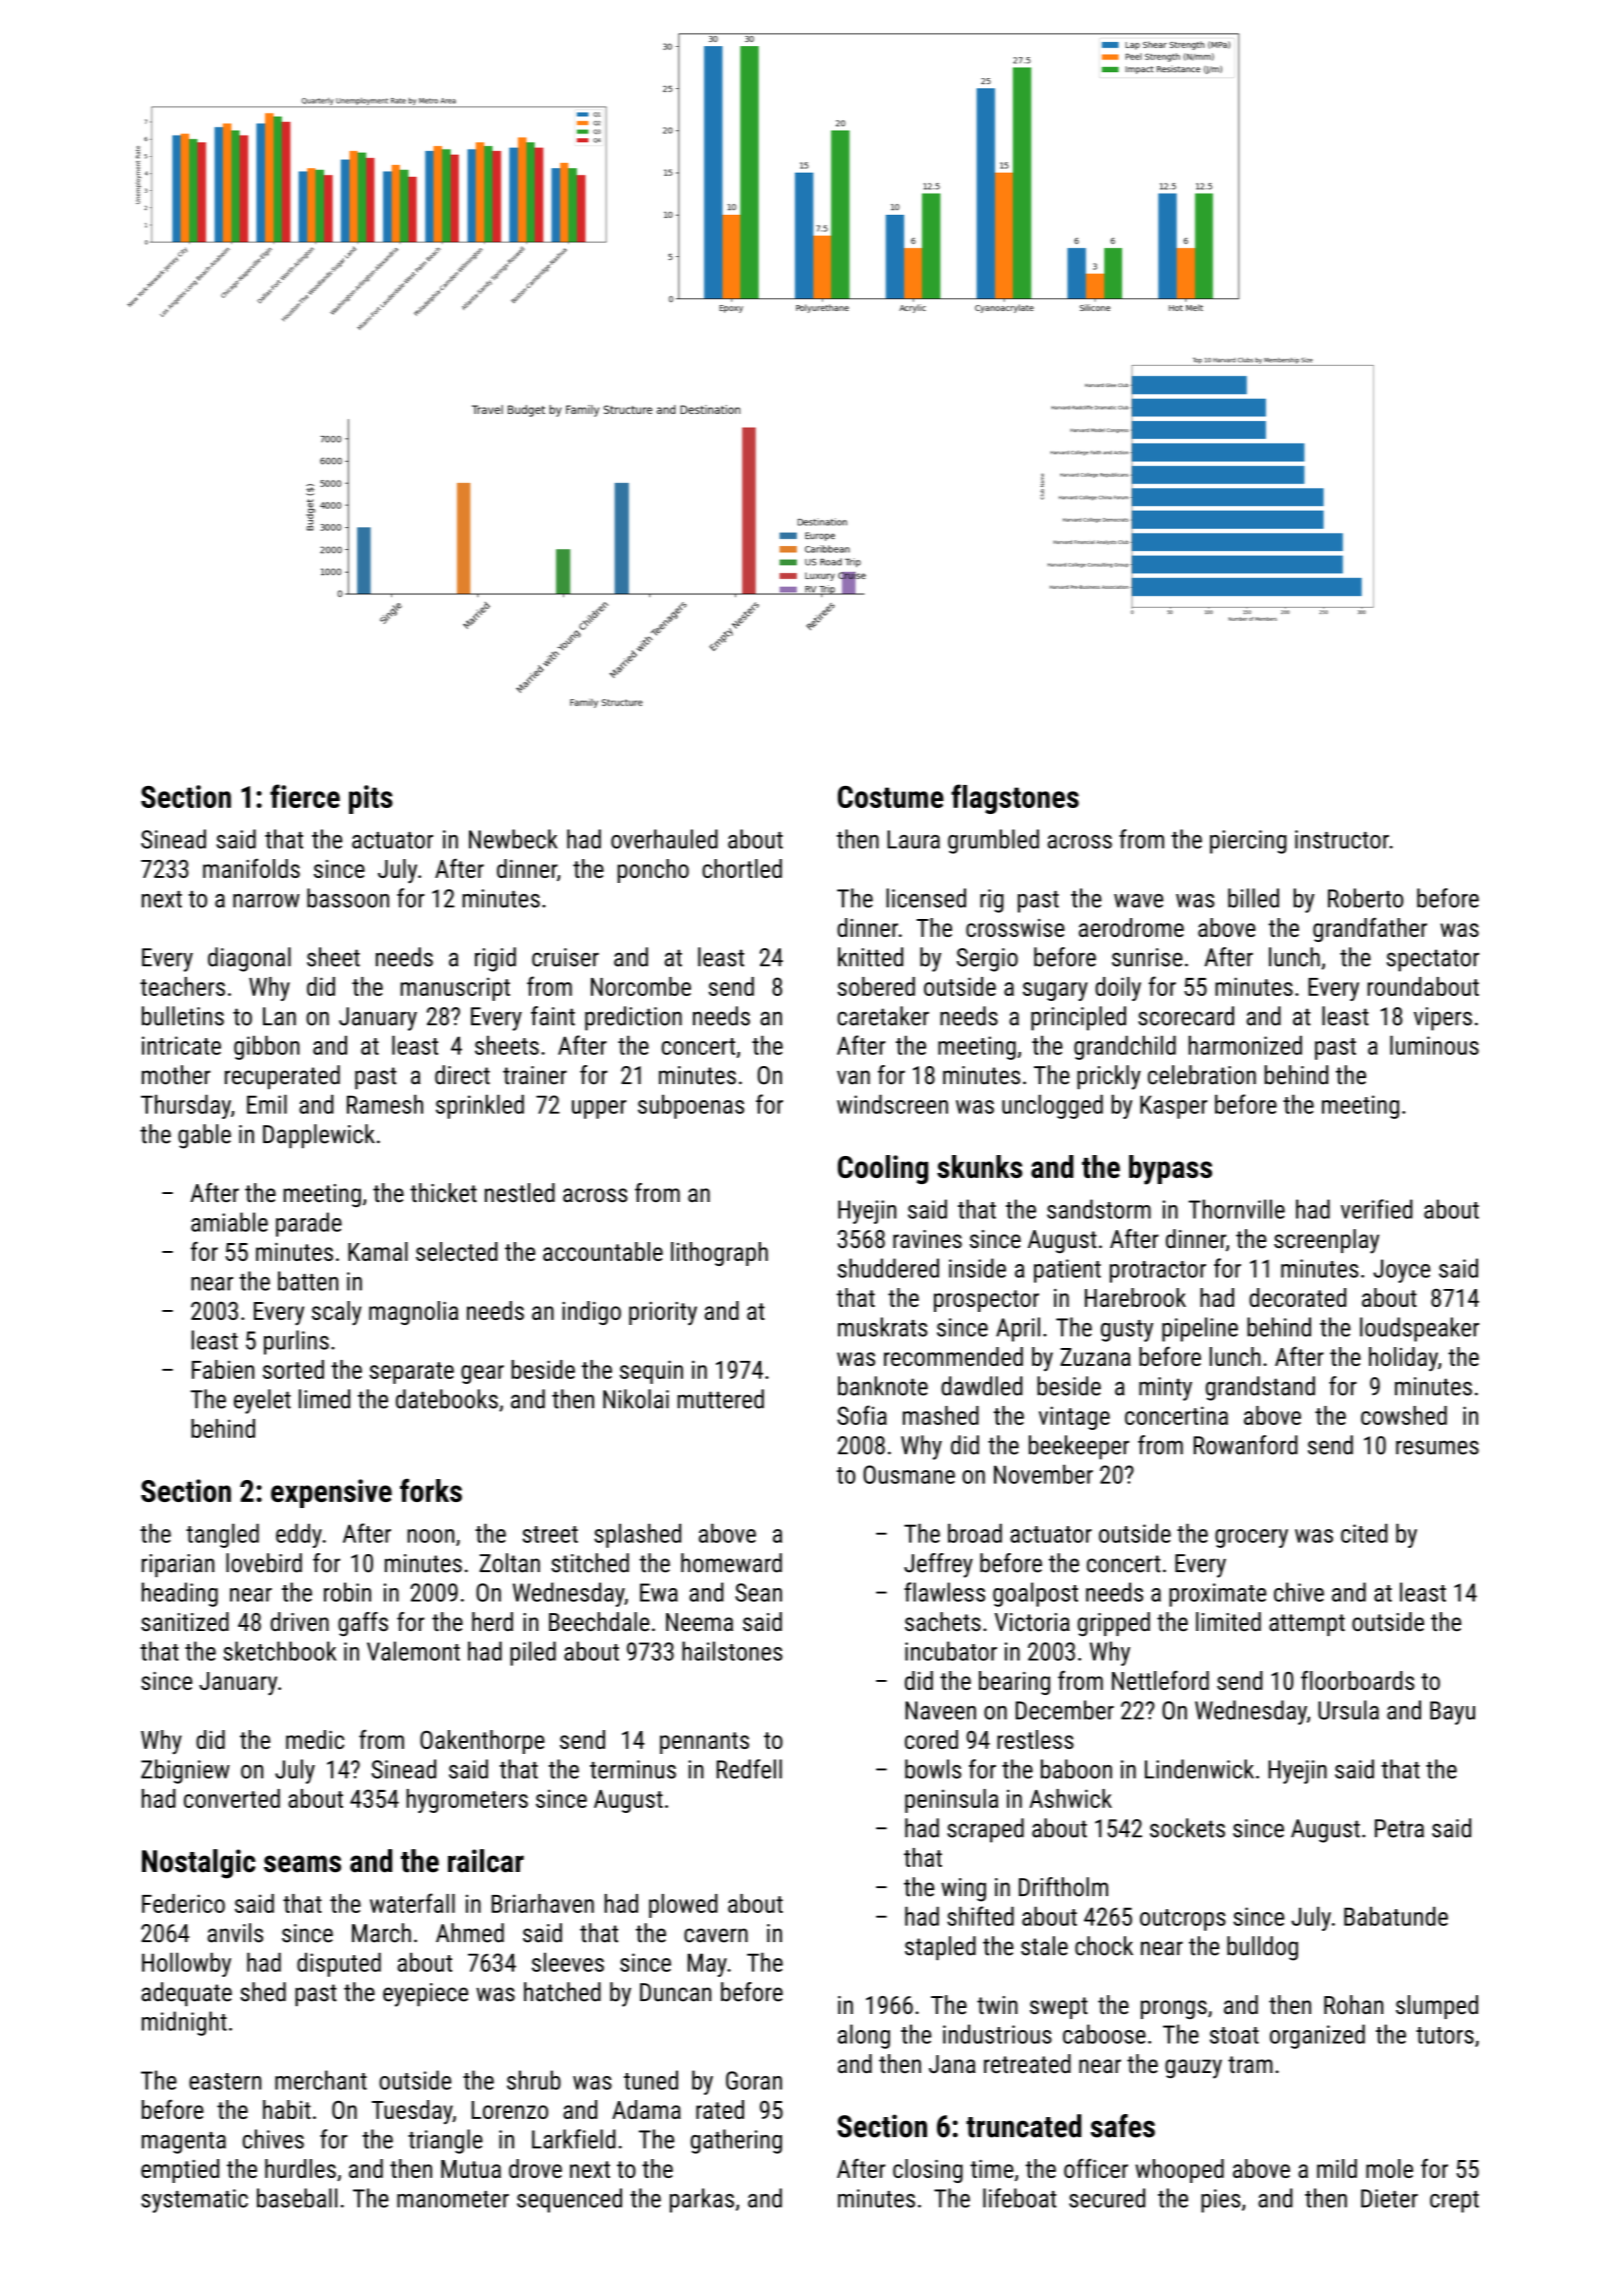  Describe the element at coordinates (1365, 898) in the document. I see `Roberto` at that location.
